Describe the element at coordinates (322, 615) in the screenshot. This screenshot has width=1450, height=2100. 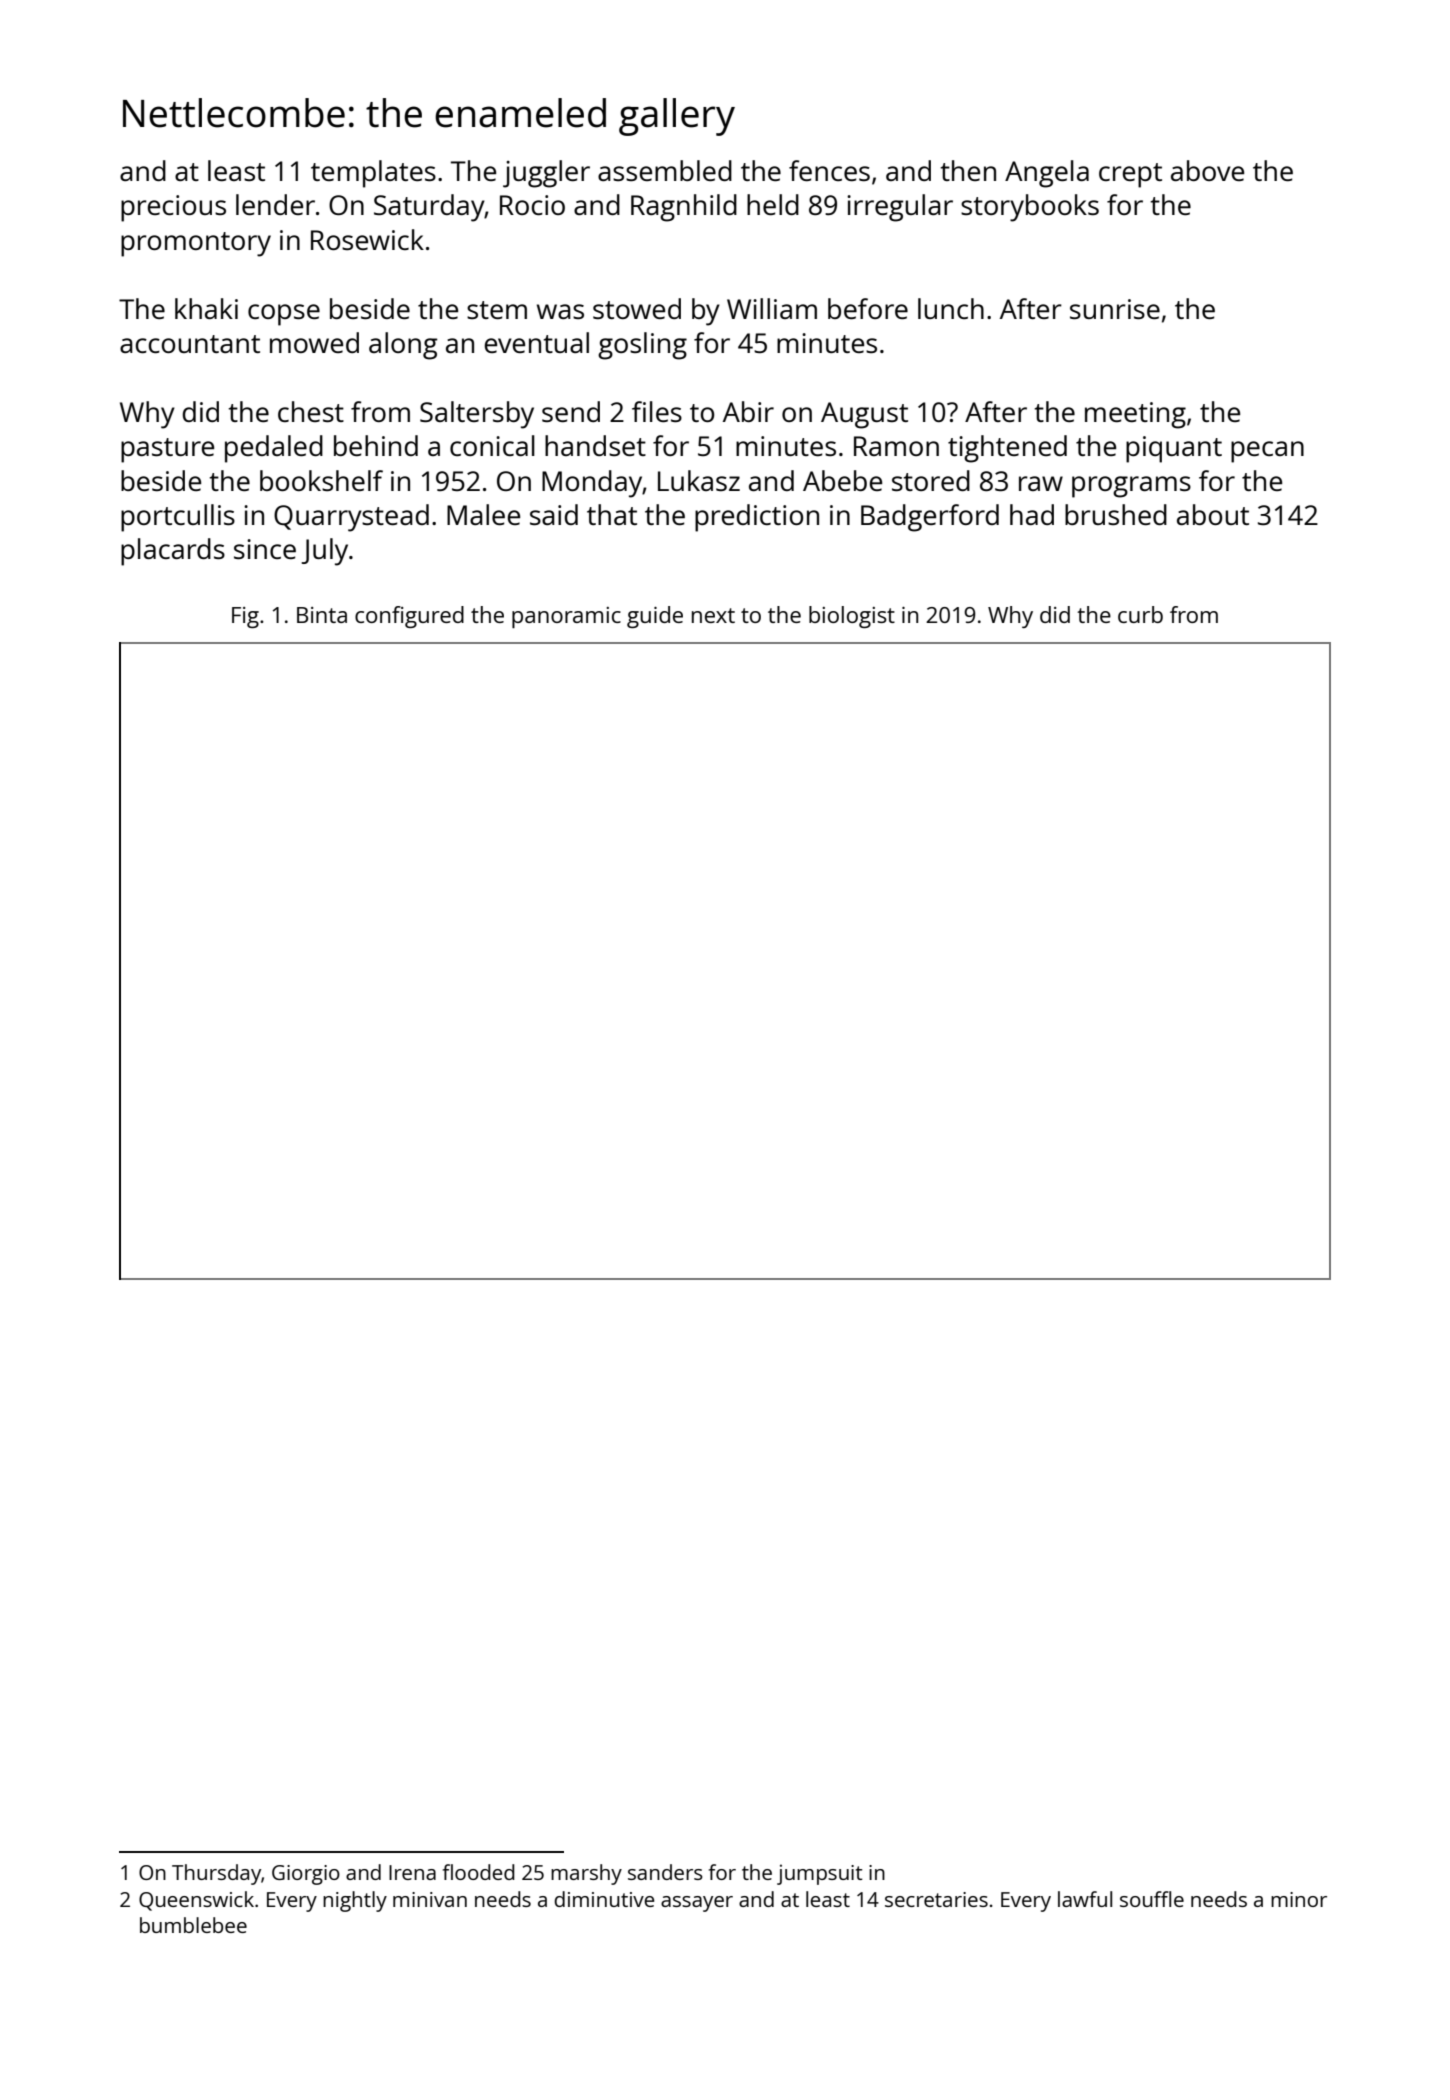
I see `Binta` at that location.
